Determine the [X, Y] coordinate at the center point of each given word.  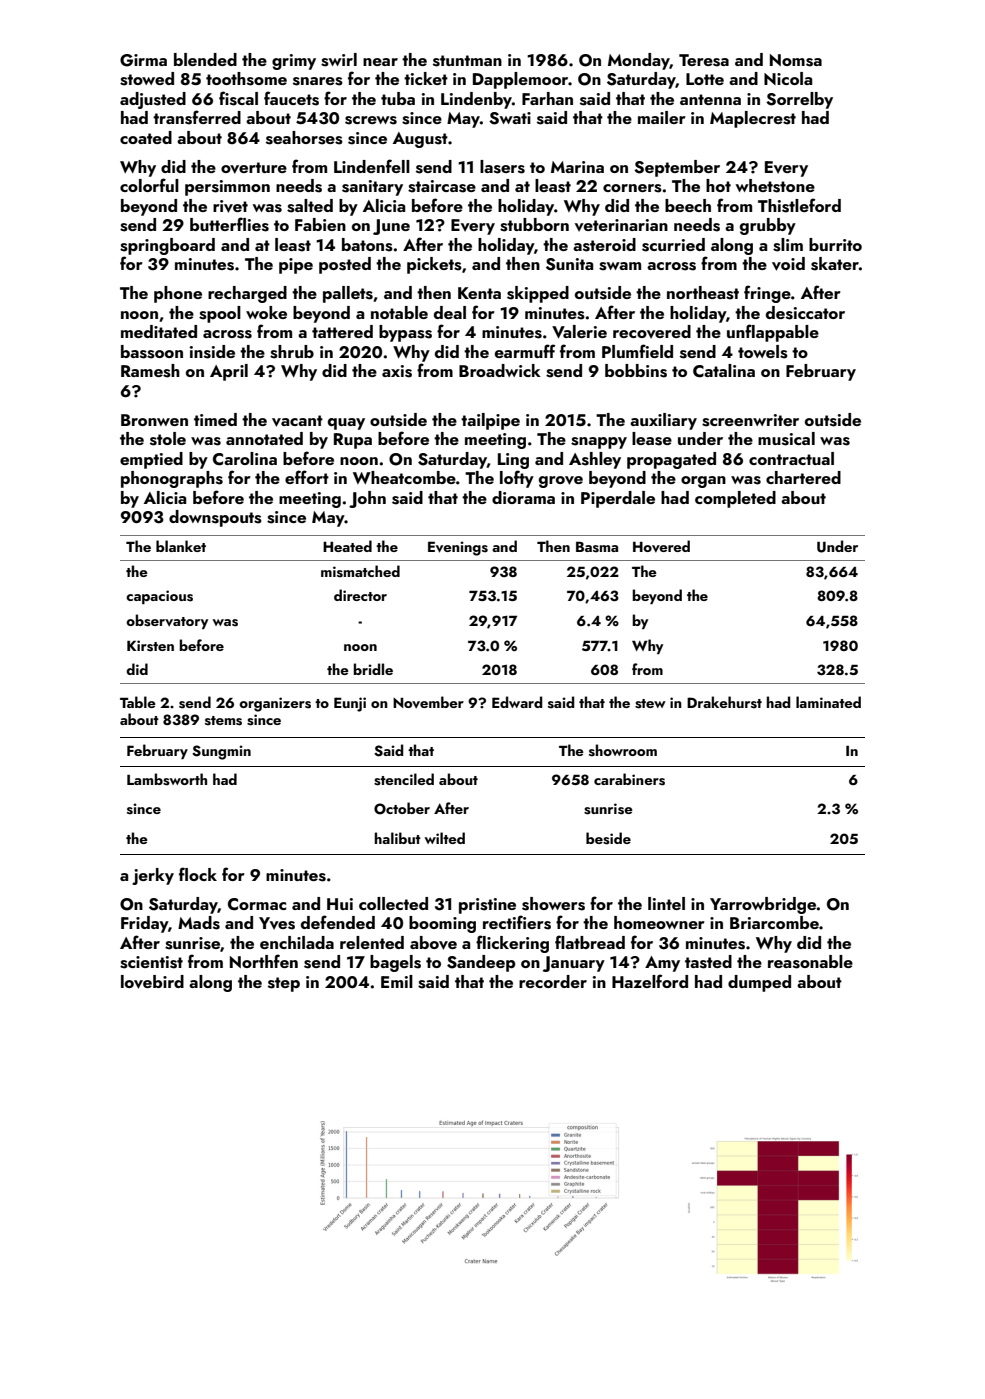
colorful [149, 185]
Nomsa [796, 60]
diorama [523, 497]
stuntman [467, 61]
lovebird [152, 982]
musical [786, 439]
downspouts [215, 518]
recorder [553, 981]
